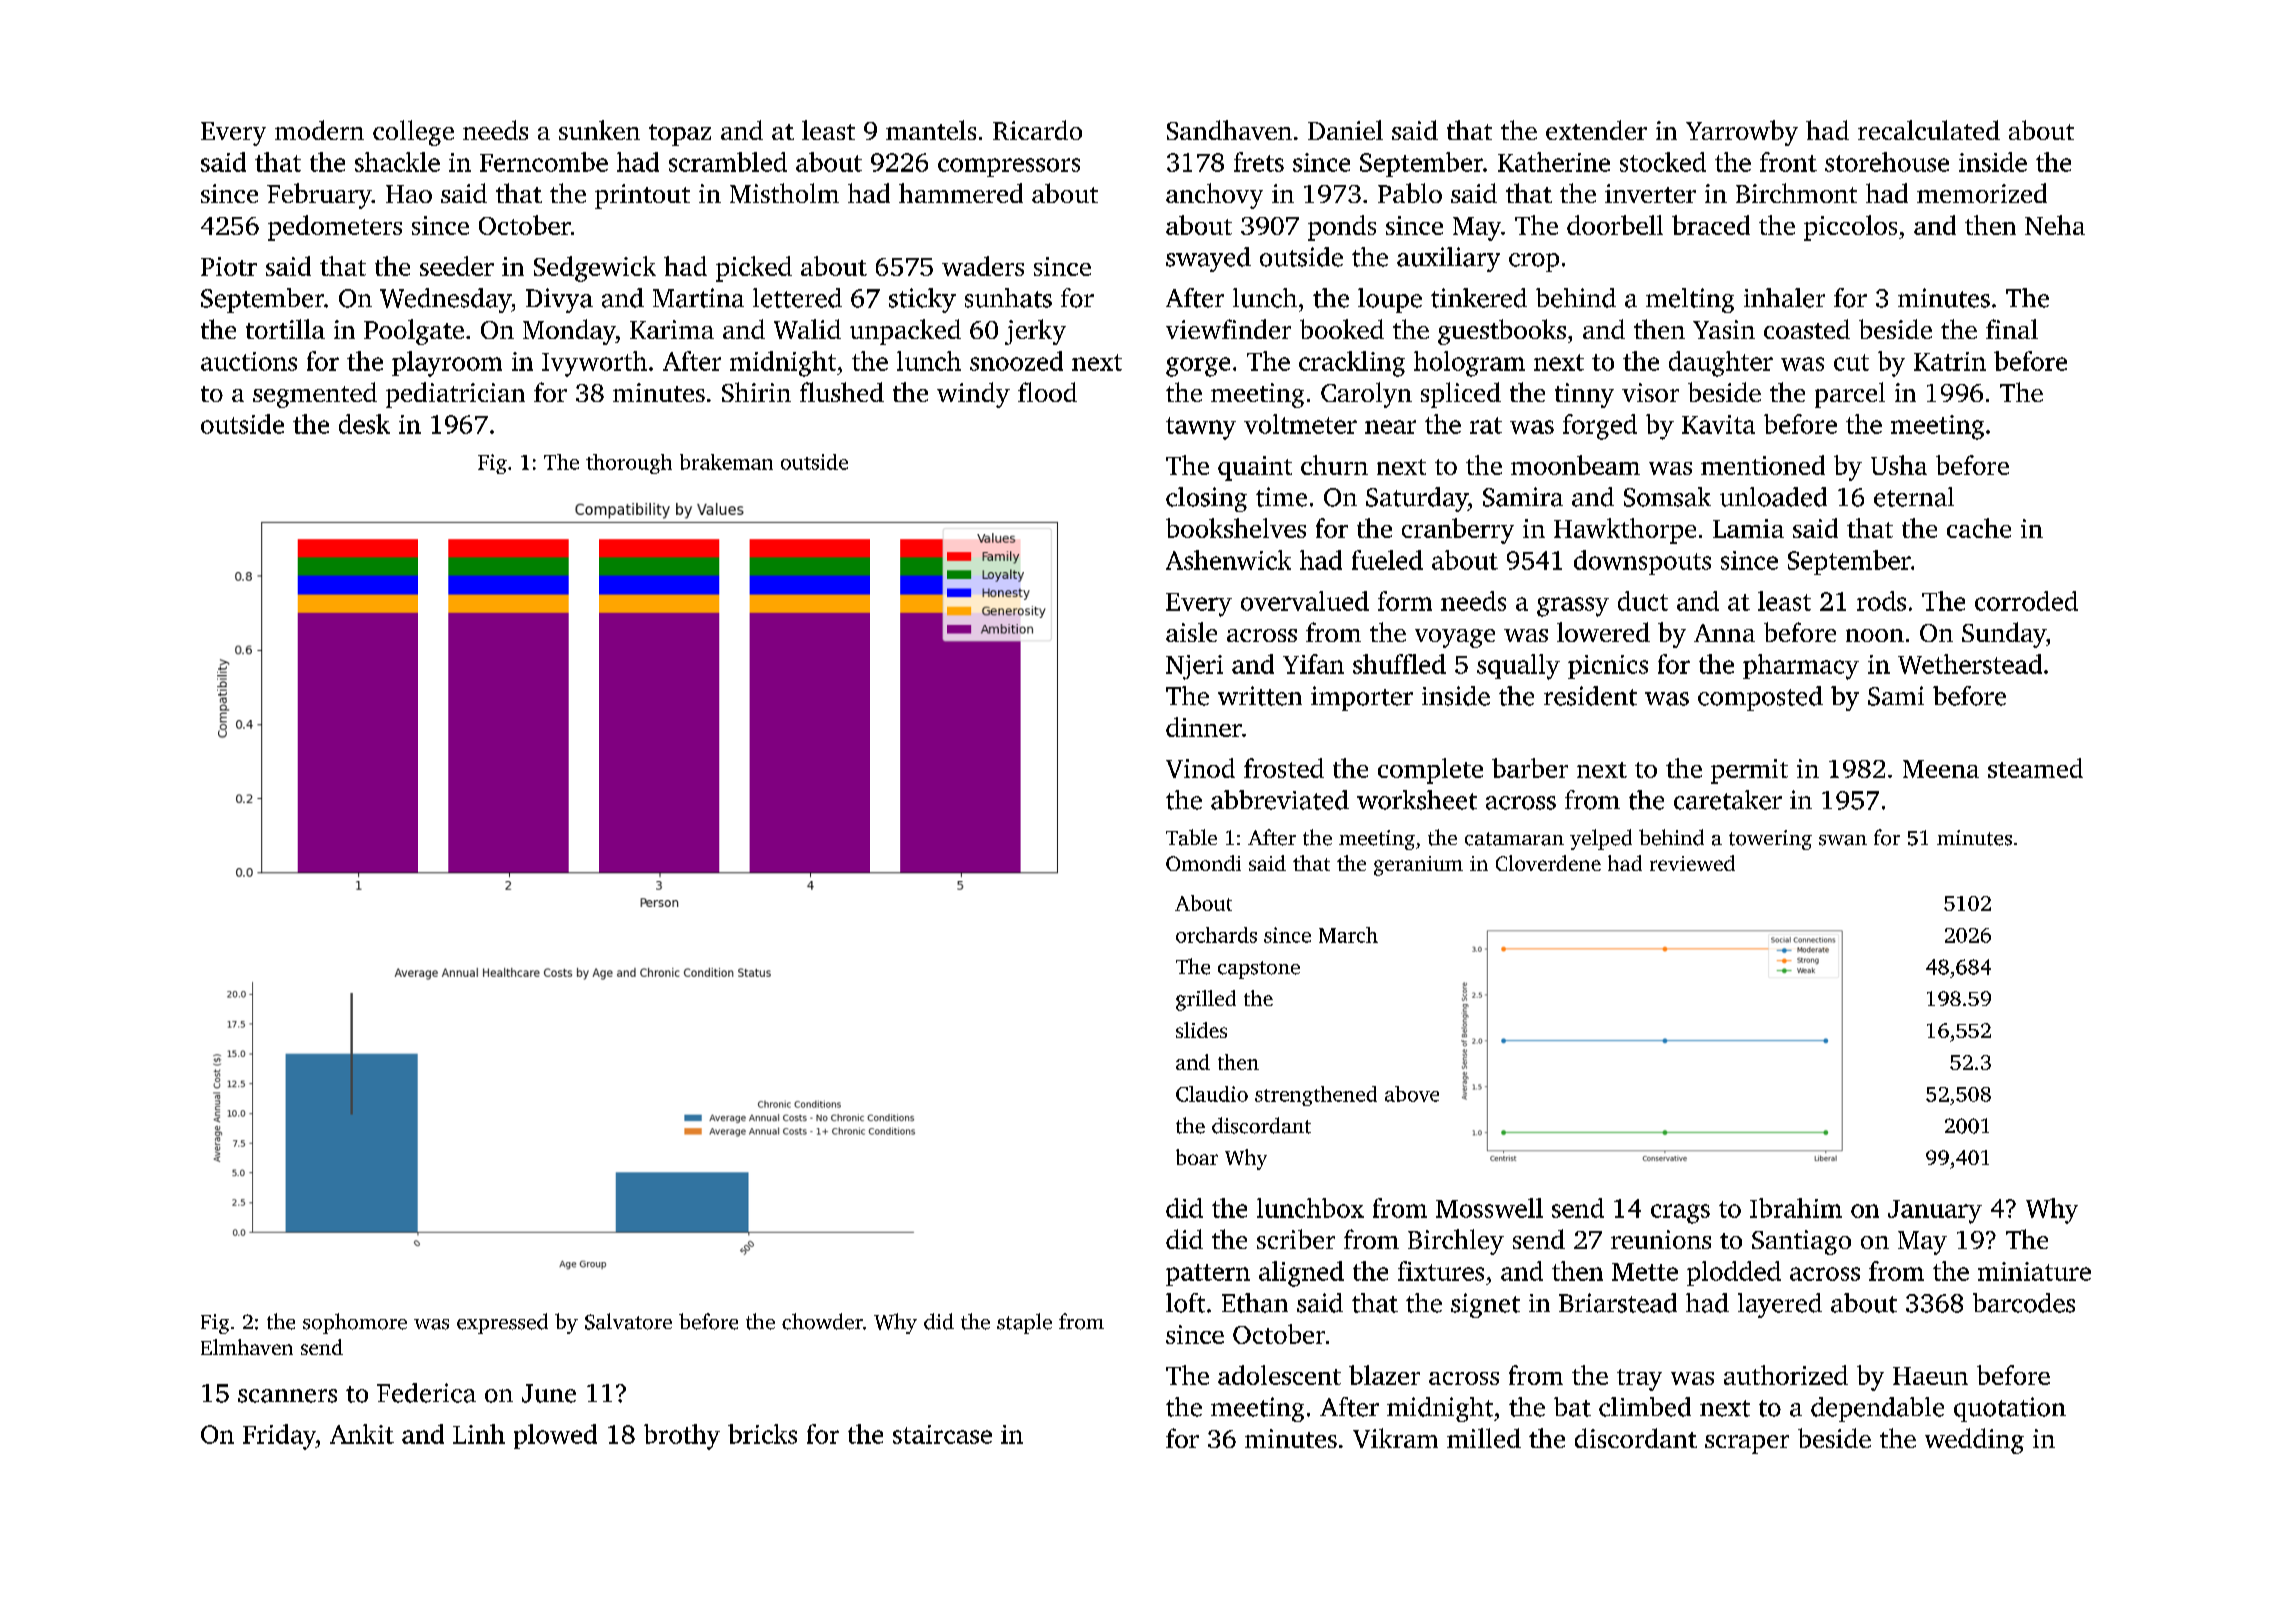  I want to click on Carolyn, so click(1366, 395).
